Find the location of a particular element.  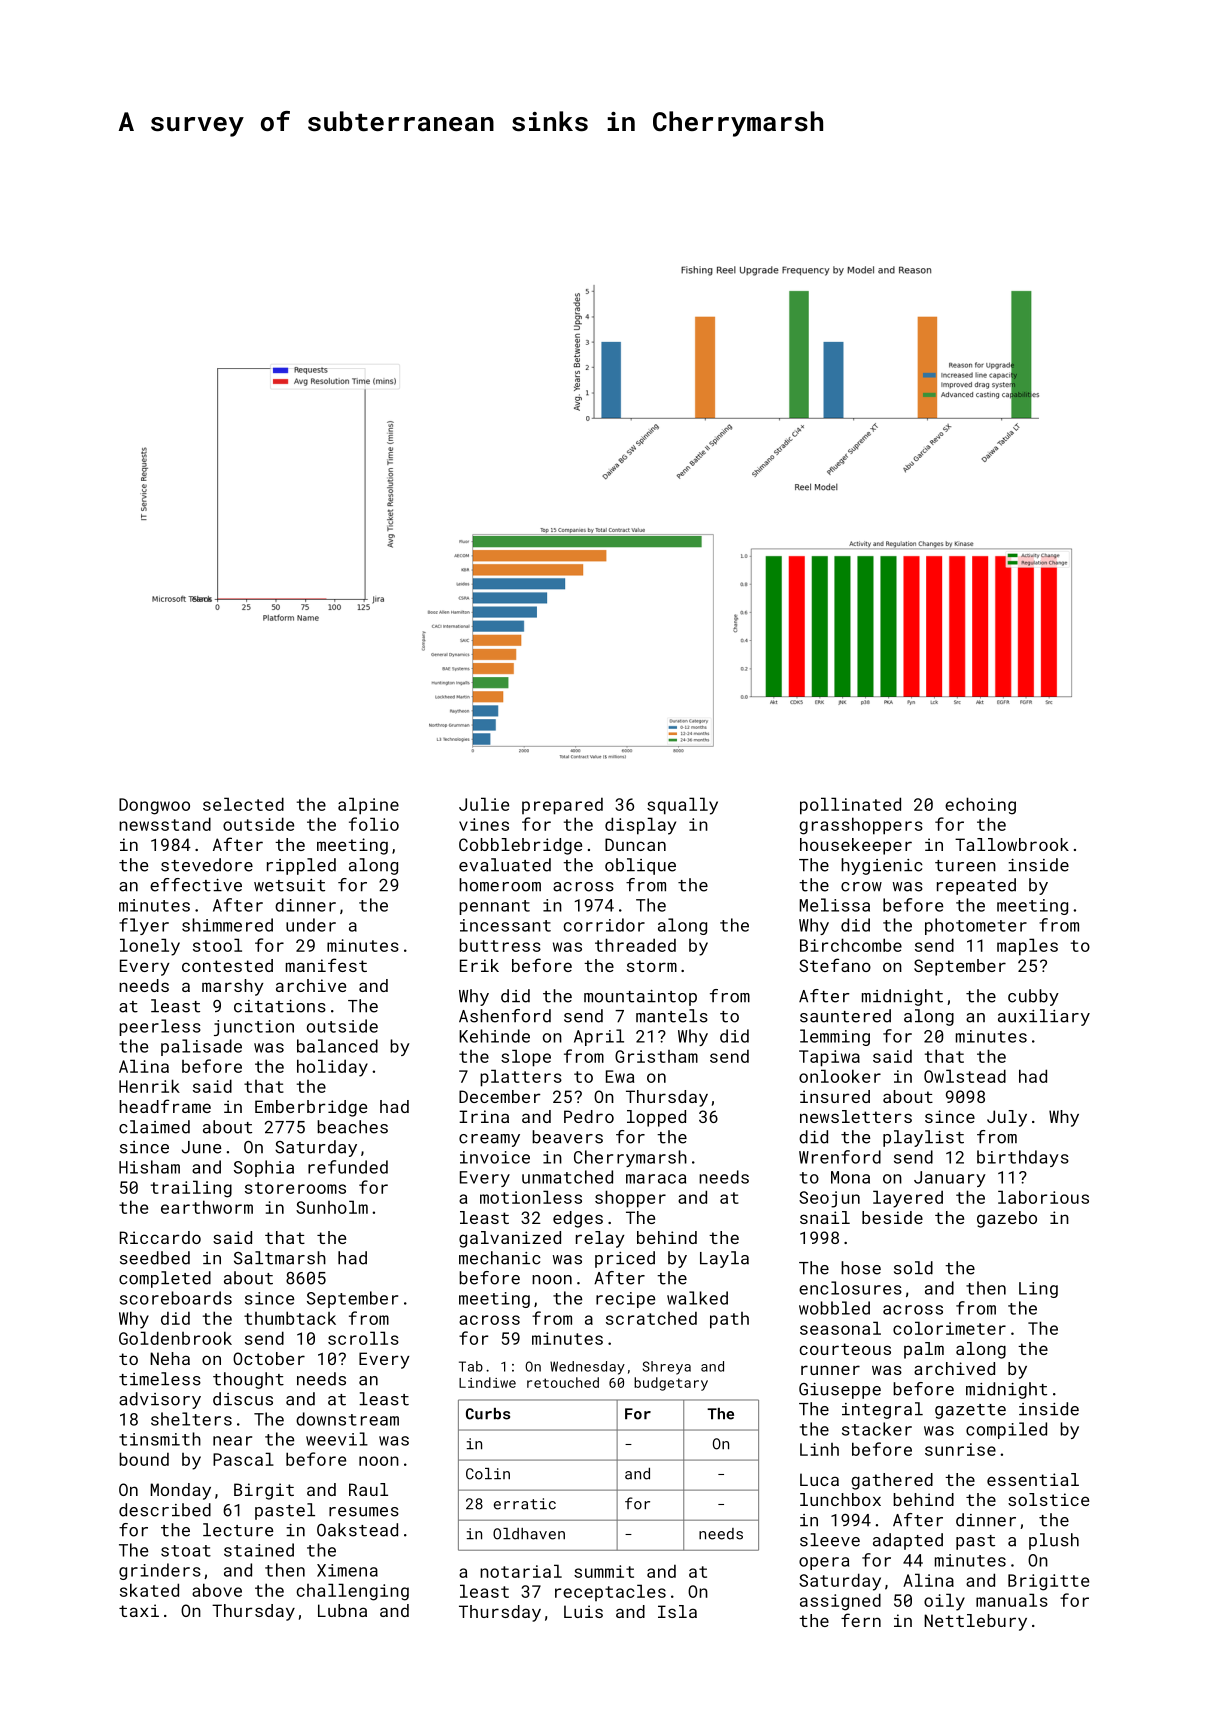

Nettlebury is located at coordinates (975, 1622).
